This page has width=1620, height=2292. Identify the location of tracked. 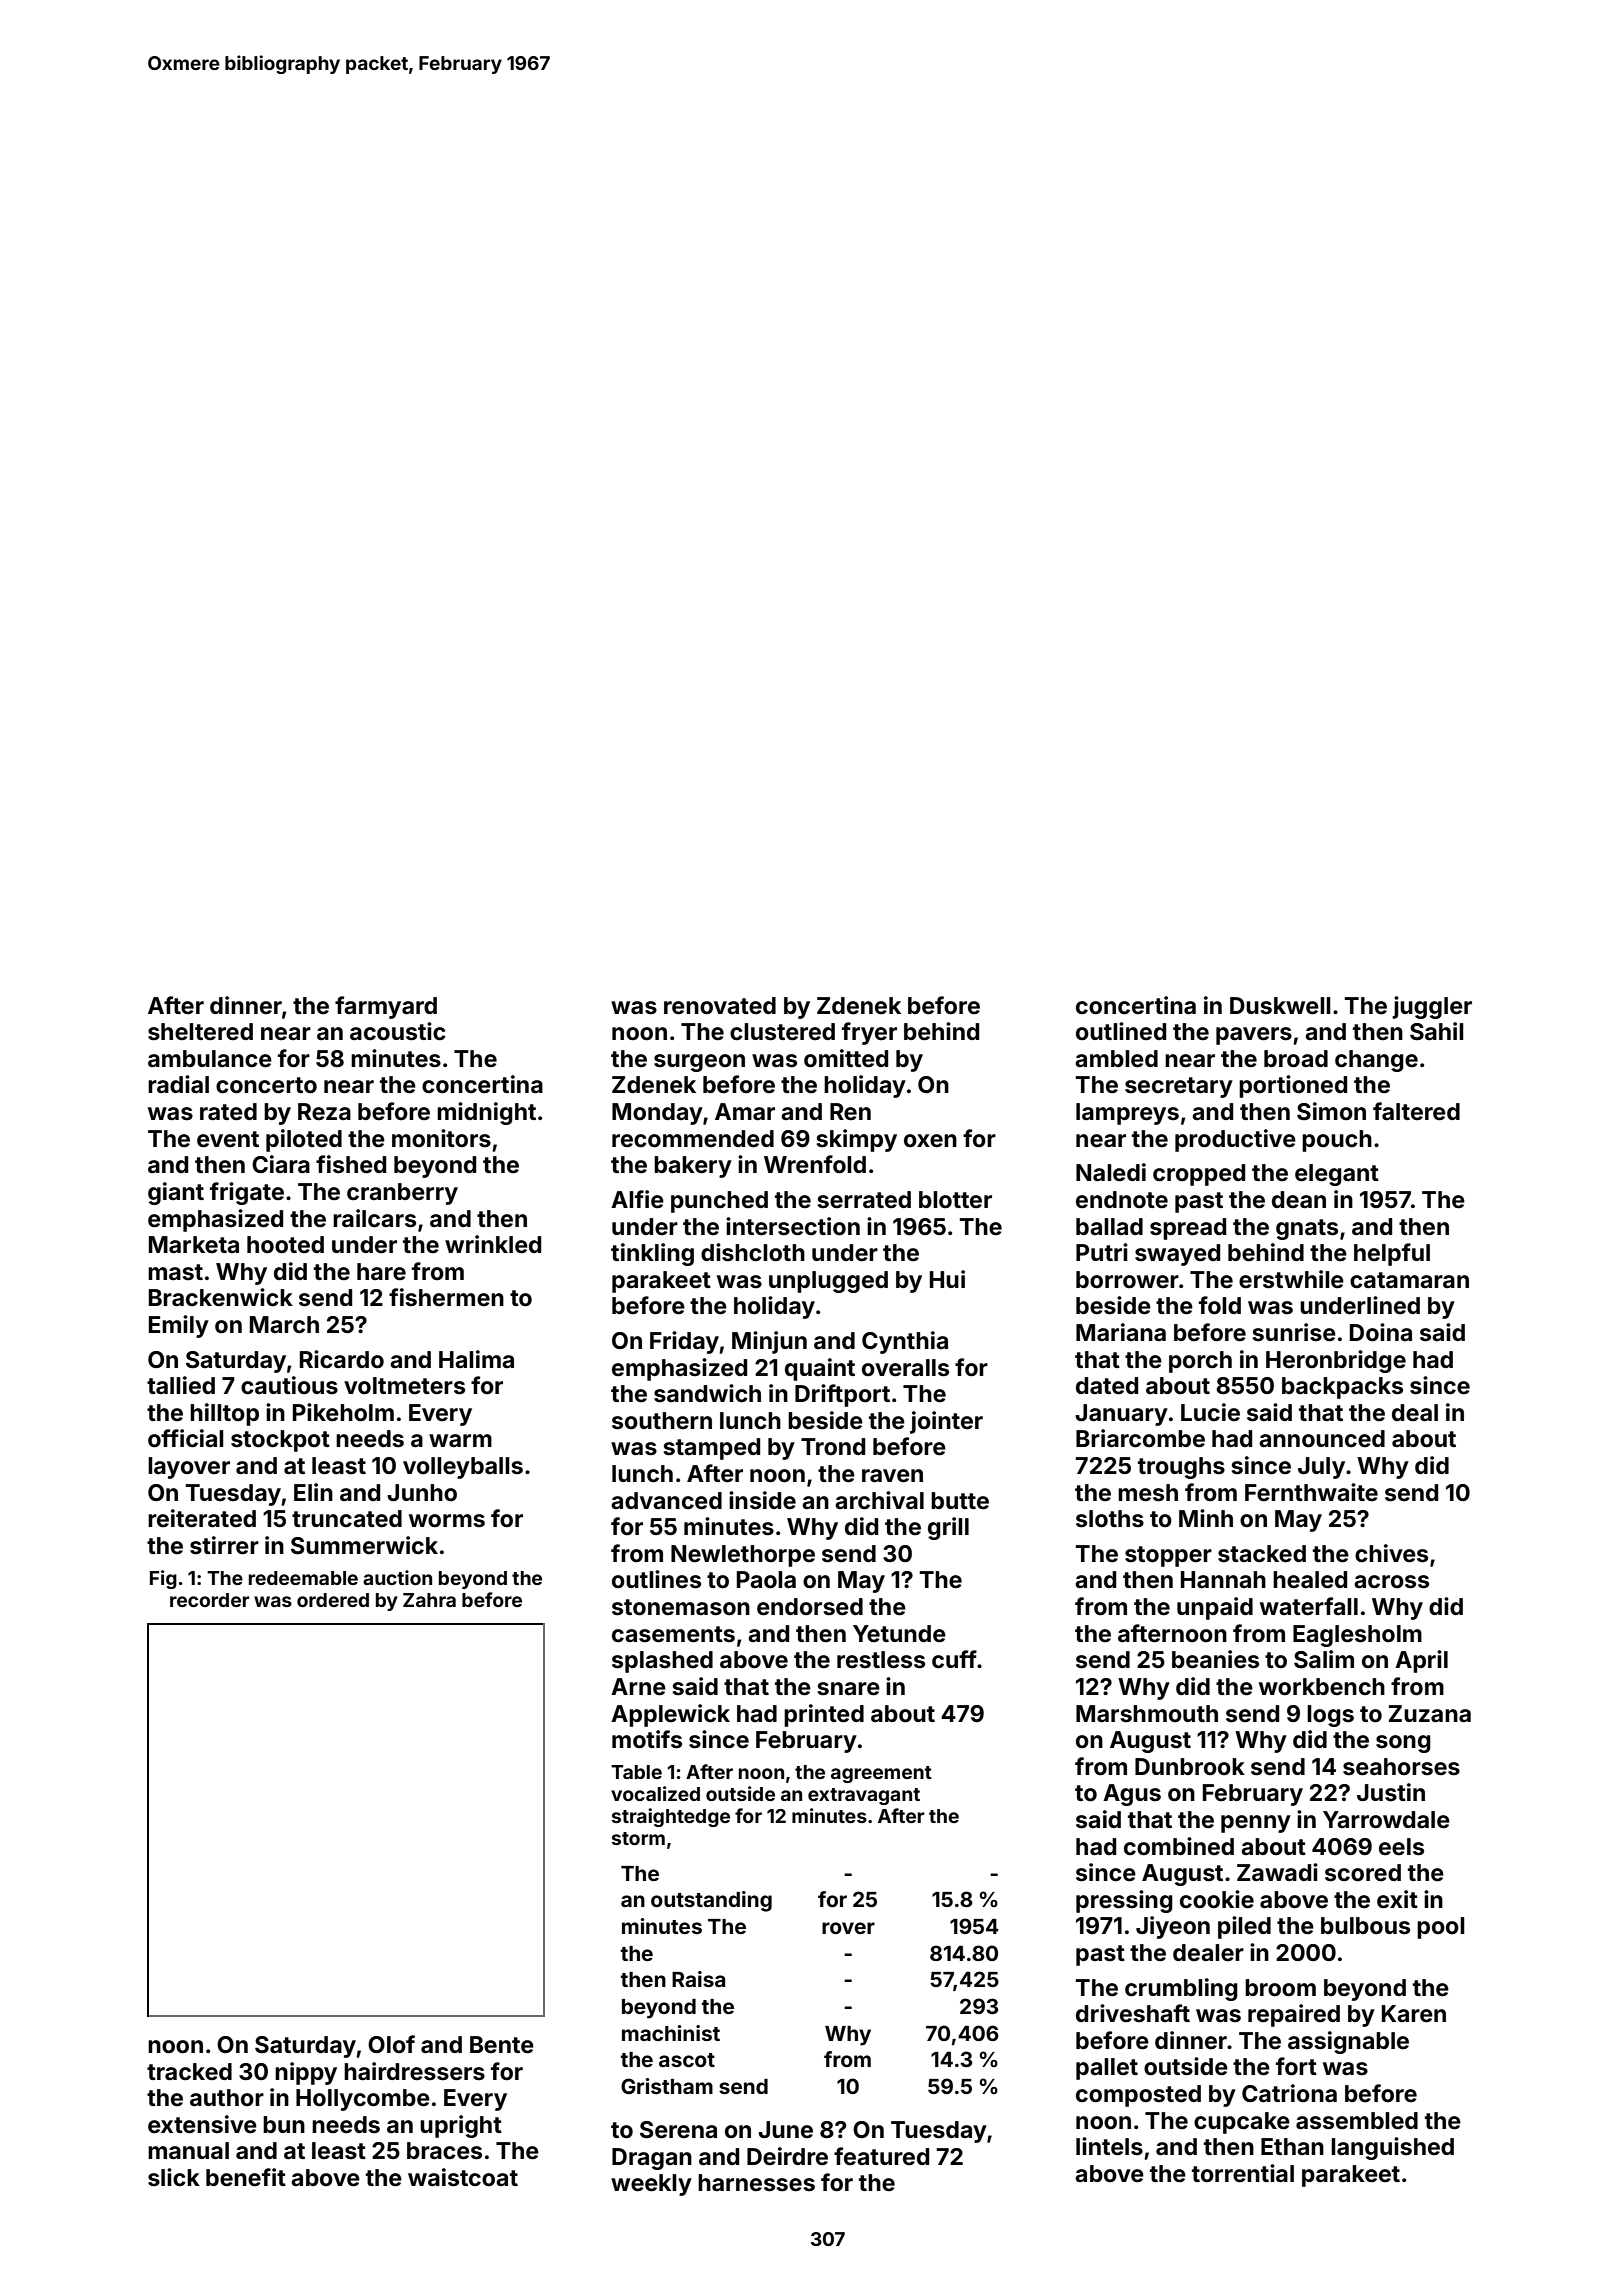
(189, 2072).
